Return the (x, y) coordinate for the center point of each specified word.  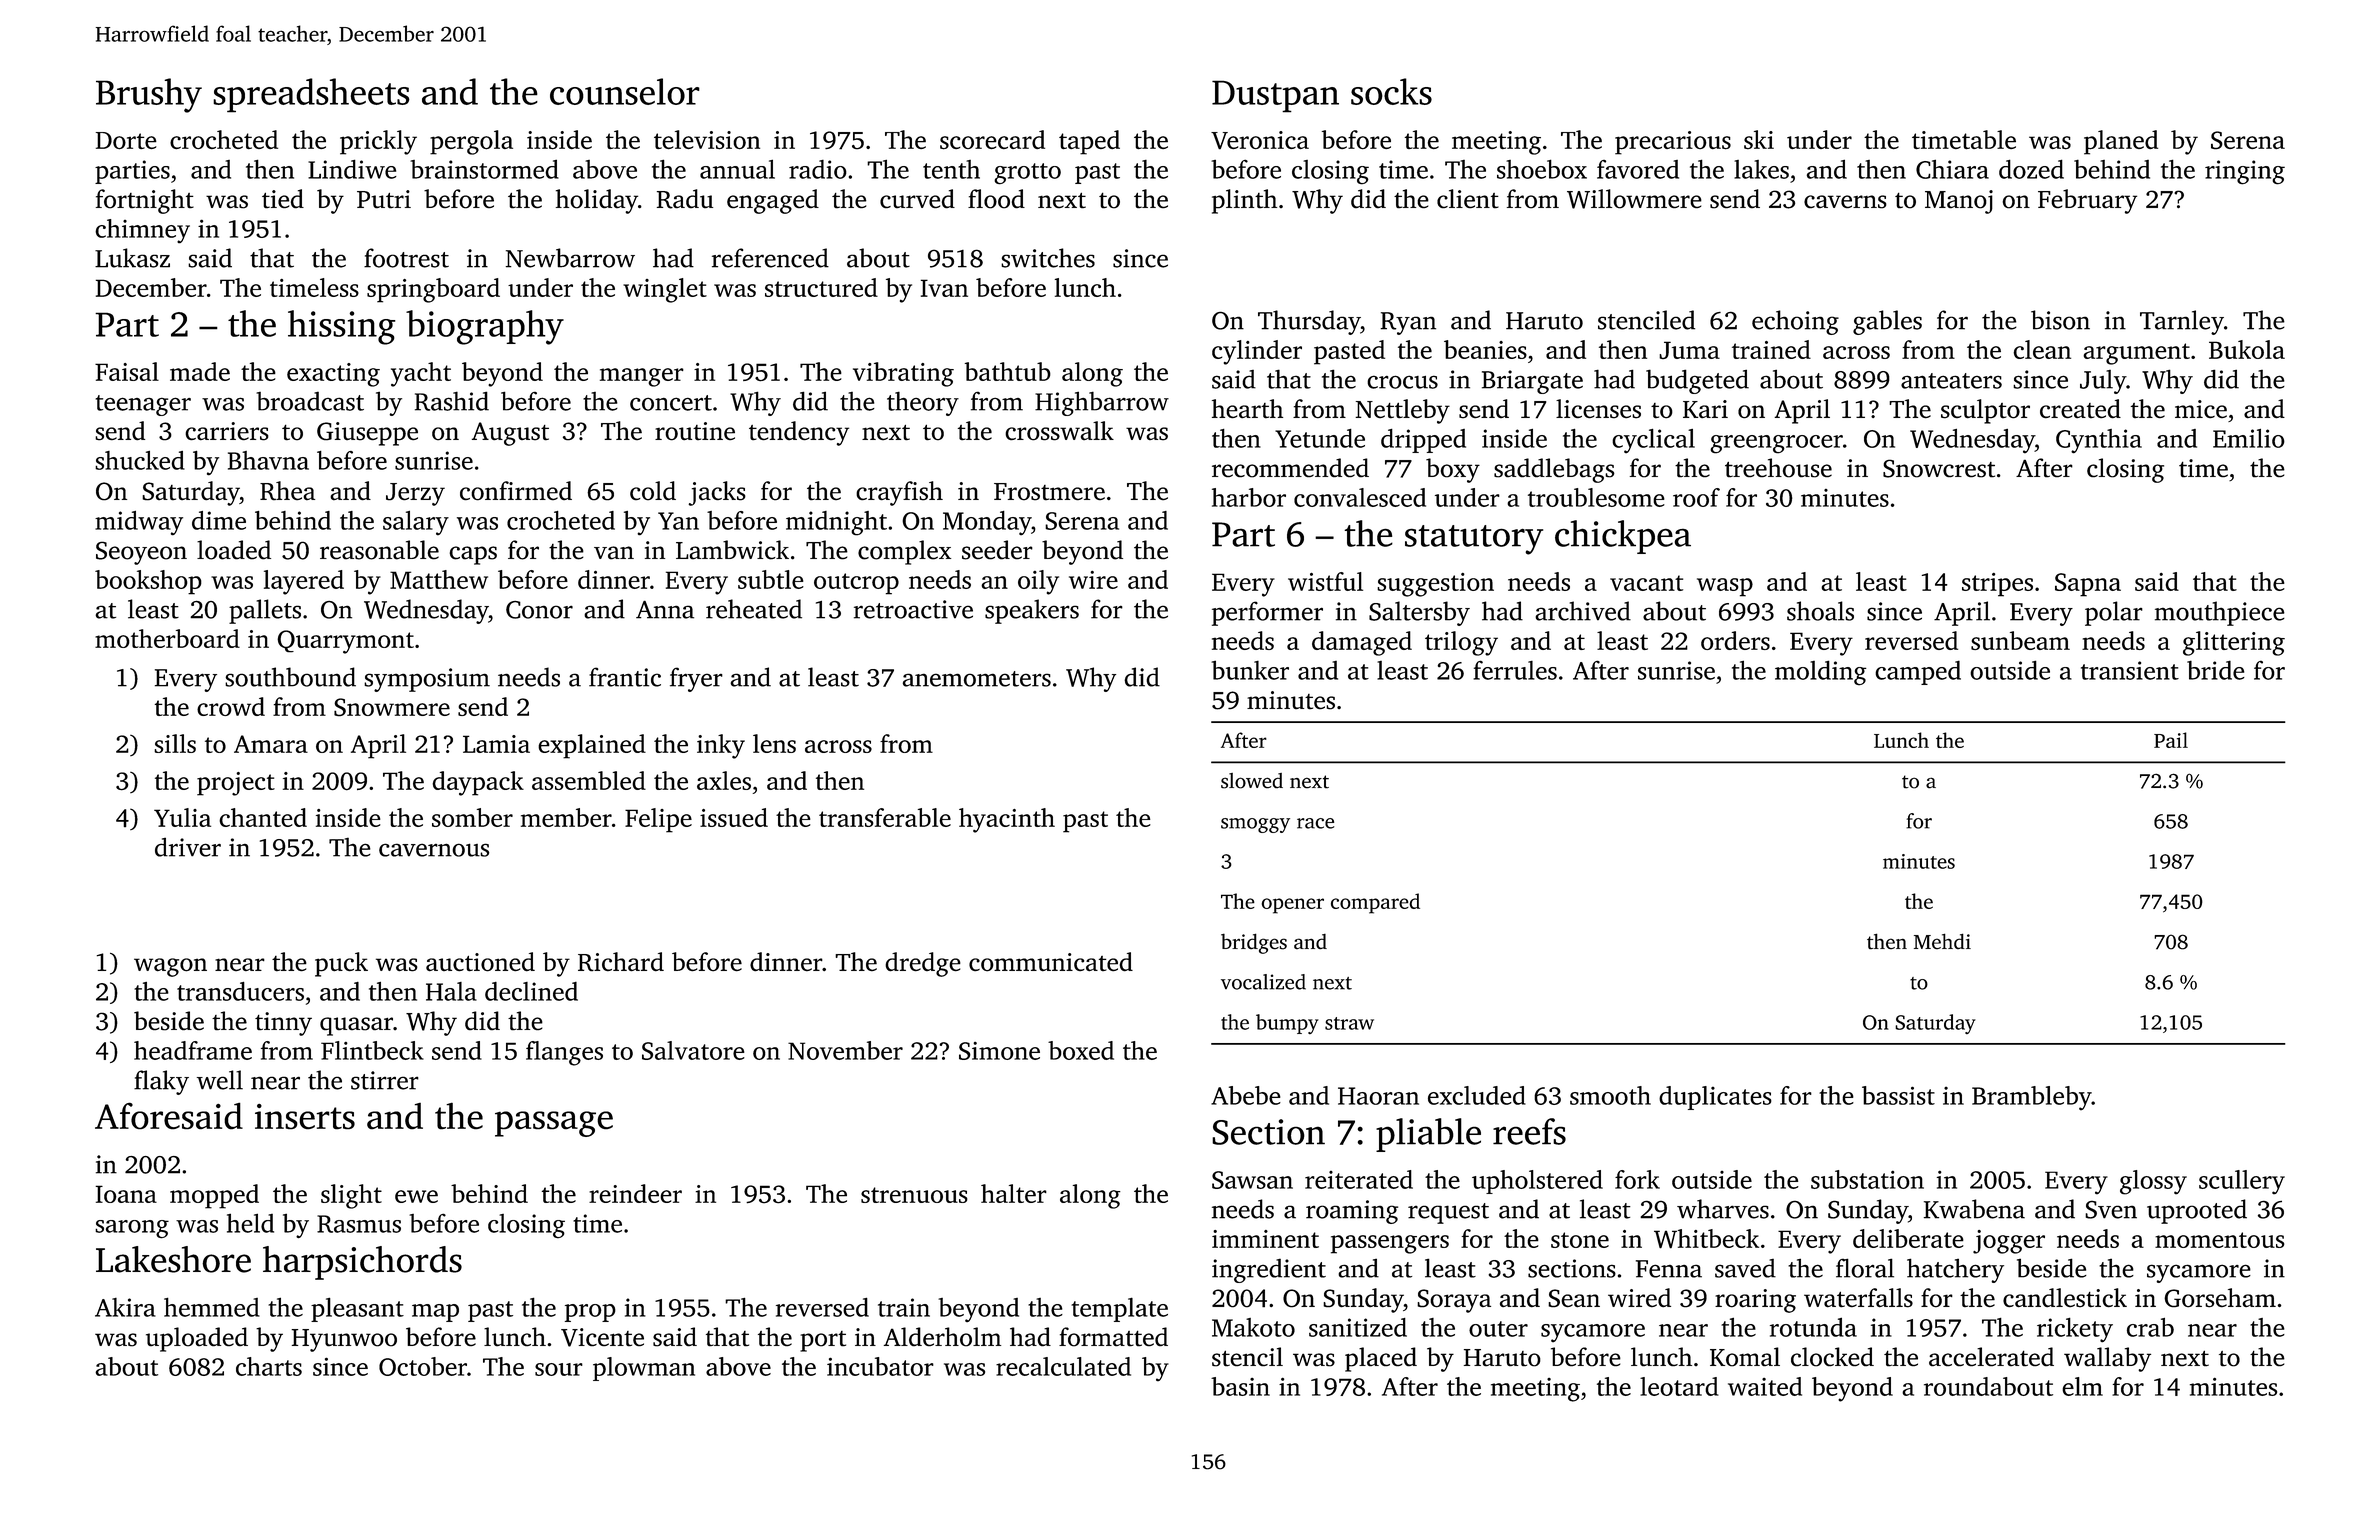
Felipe (658, 820)
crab (2150, 1327)
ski (1759, 139)
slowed (1252, 781)
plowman (644, 1369)
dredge (923, 964)
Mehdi (1942, 941)
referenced (770, 258)
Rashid (452, 401)
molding (1821, 673)
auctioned (480, 962)
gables (1887, 322)
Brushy (149, 95)
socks (1391, 91)
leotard (1679, 1386)
